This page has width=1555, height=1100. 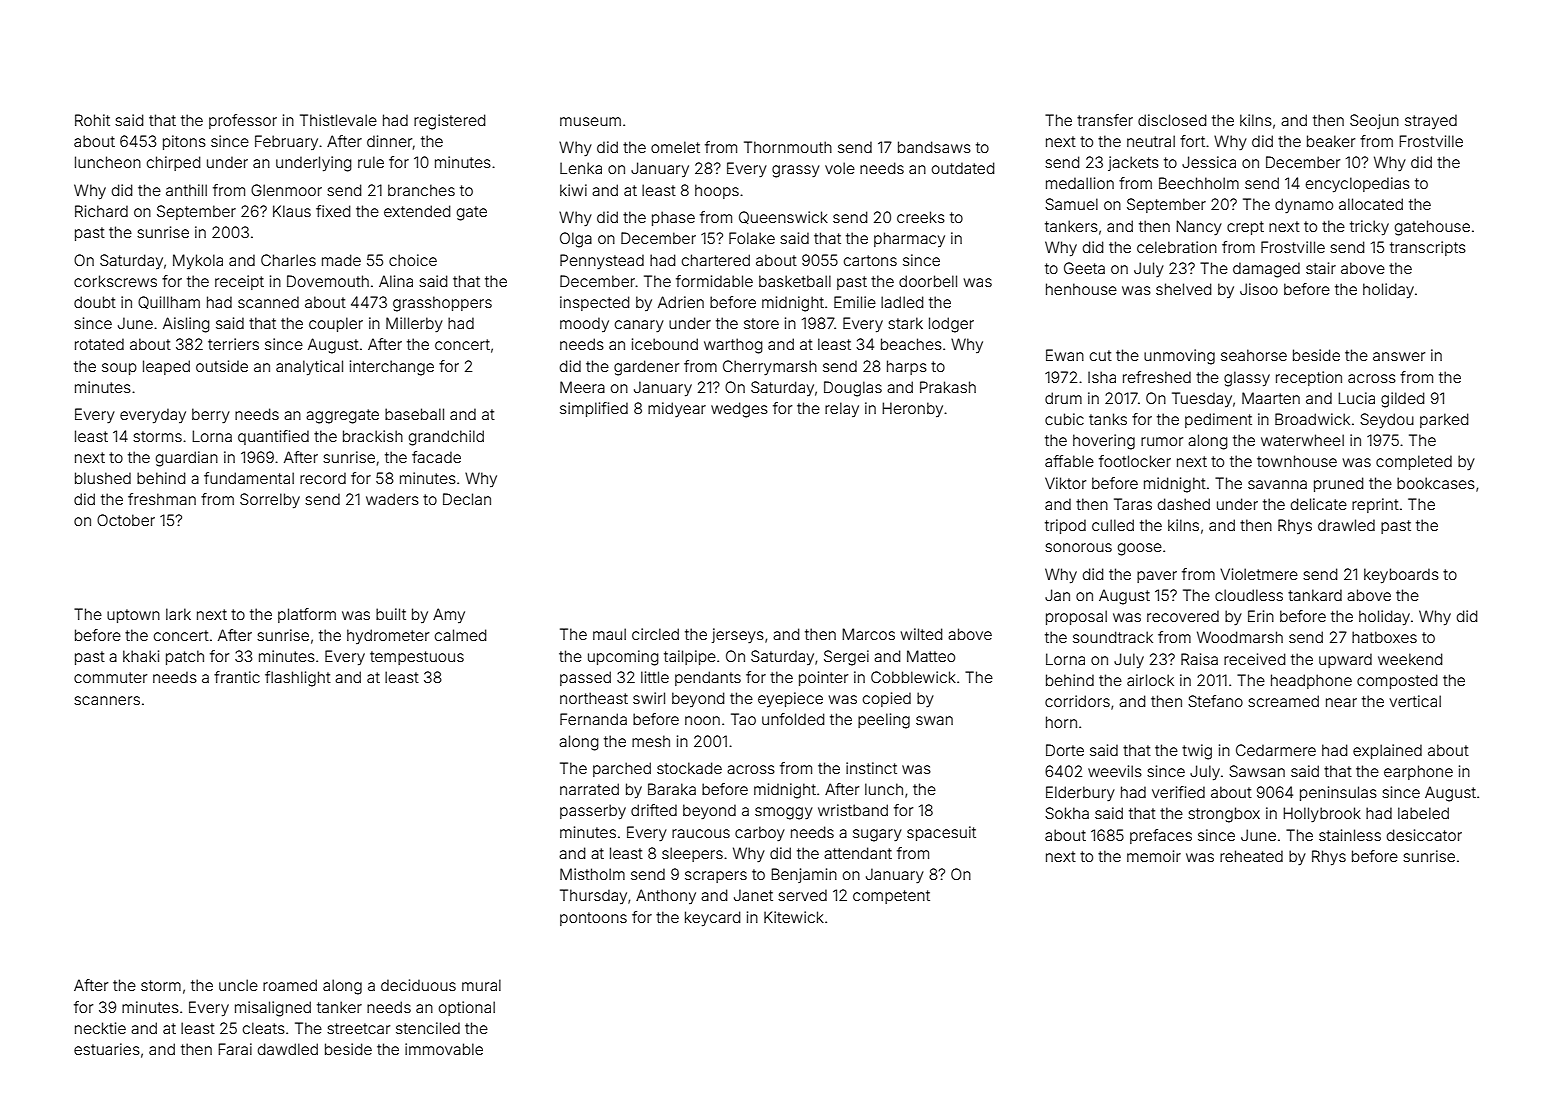 What do you see at coordinates (288, 1049) in the page?
I see `dawdled` at bounding box center [288, 1049].
